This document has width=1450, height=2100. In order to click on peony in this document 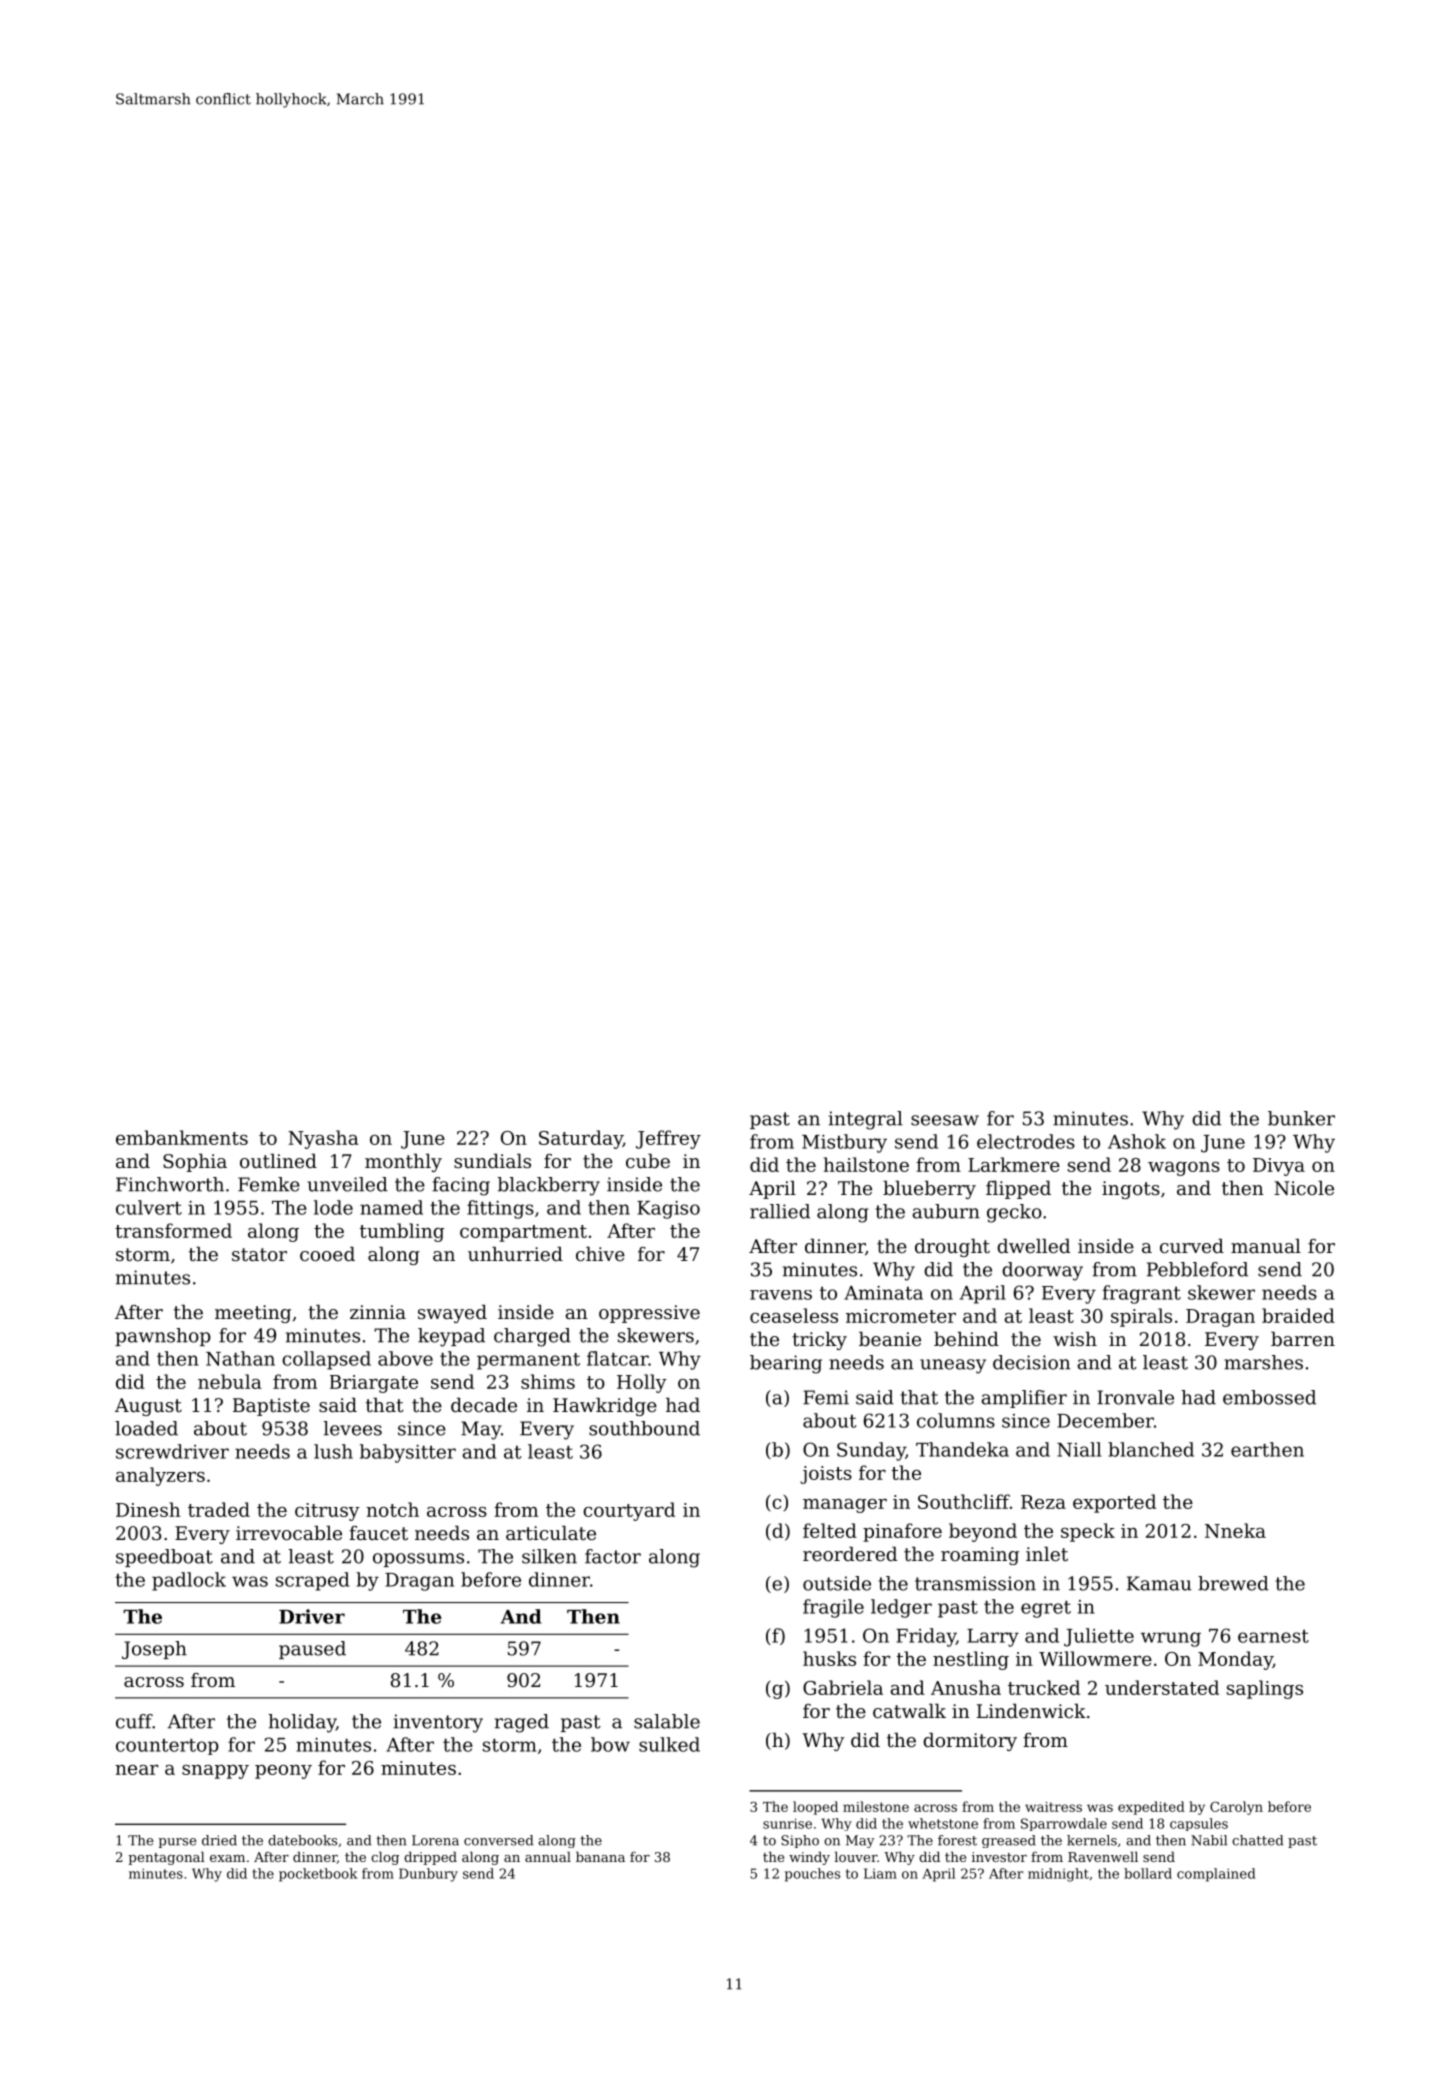, I will do `click(283, 1772)`.
